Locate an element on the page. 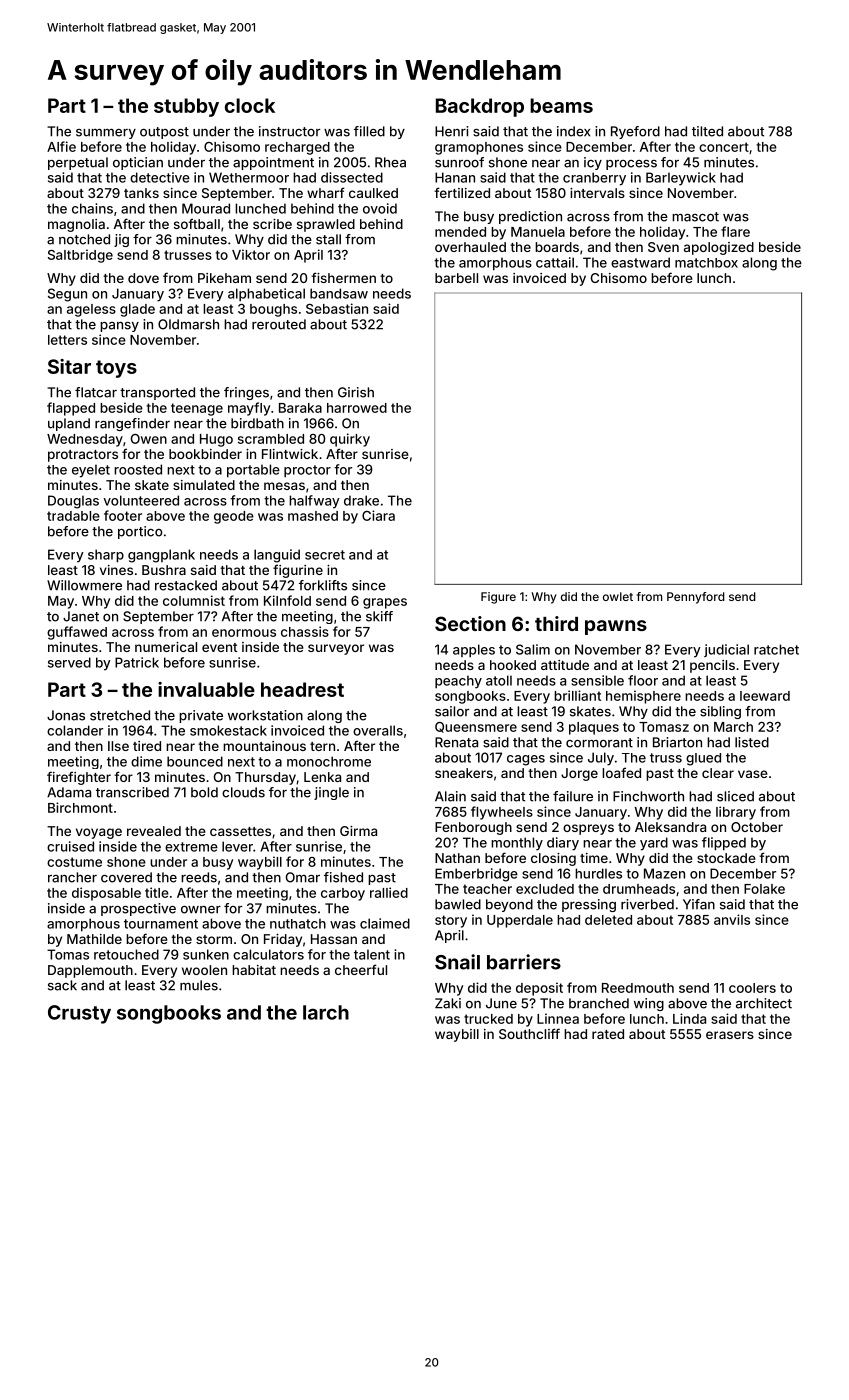 The width and height of the page is (849, 1400). stubby is located at coordinates (186, 107).
